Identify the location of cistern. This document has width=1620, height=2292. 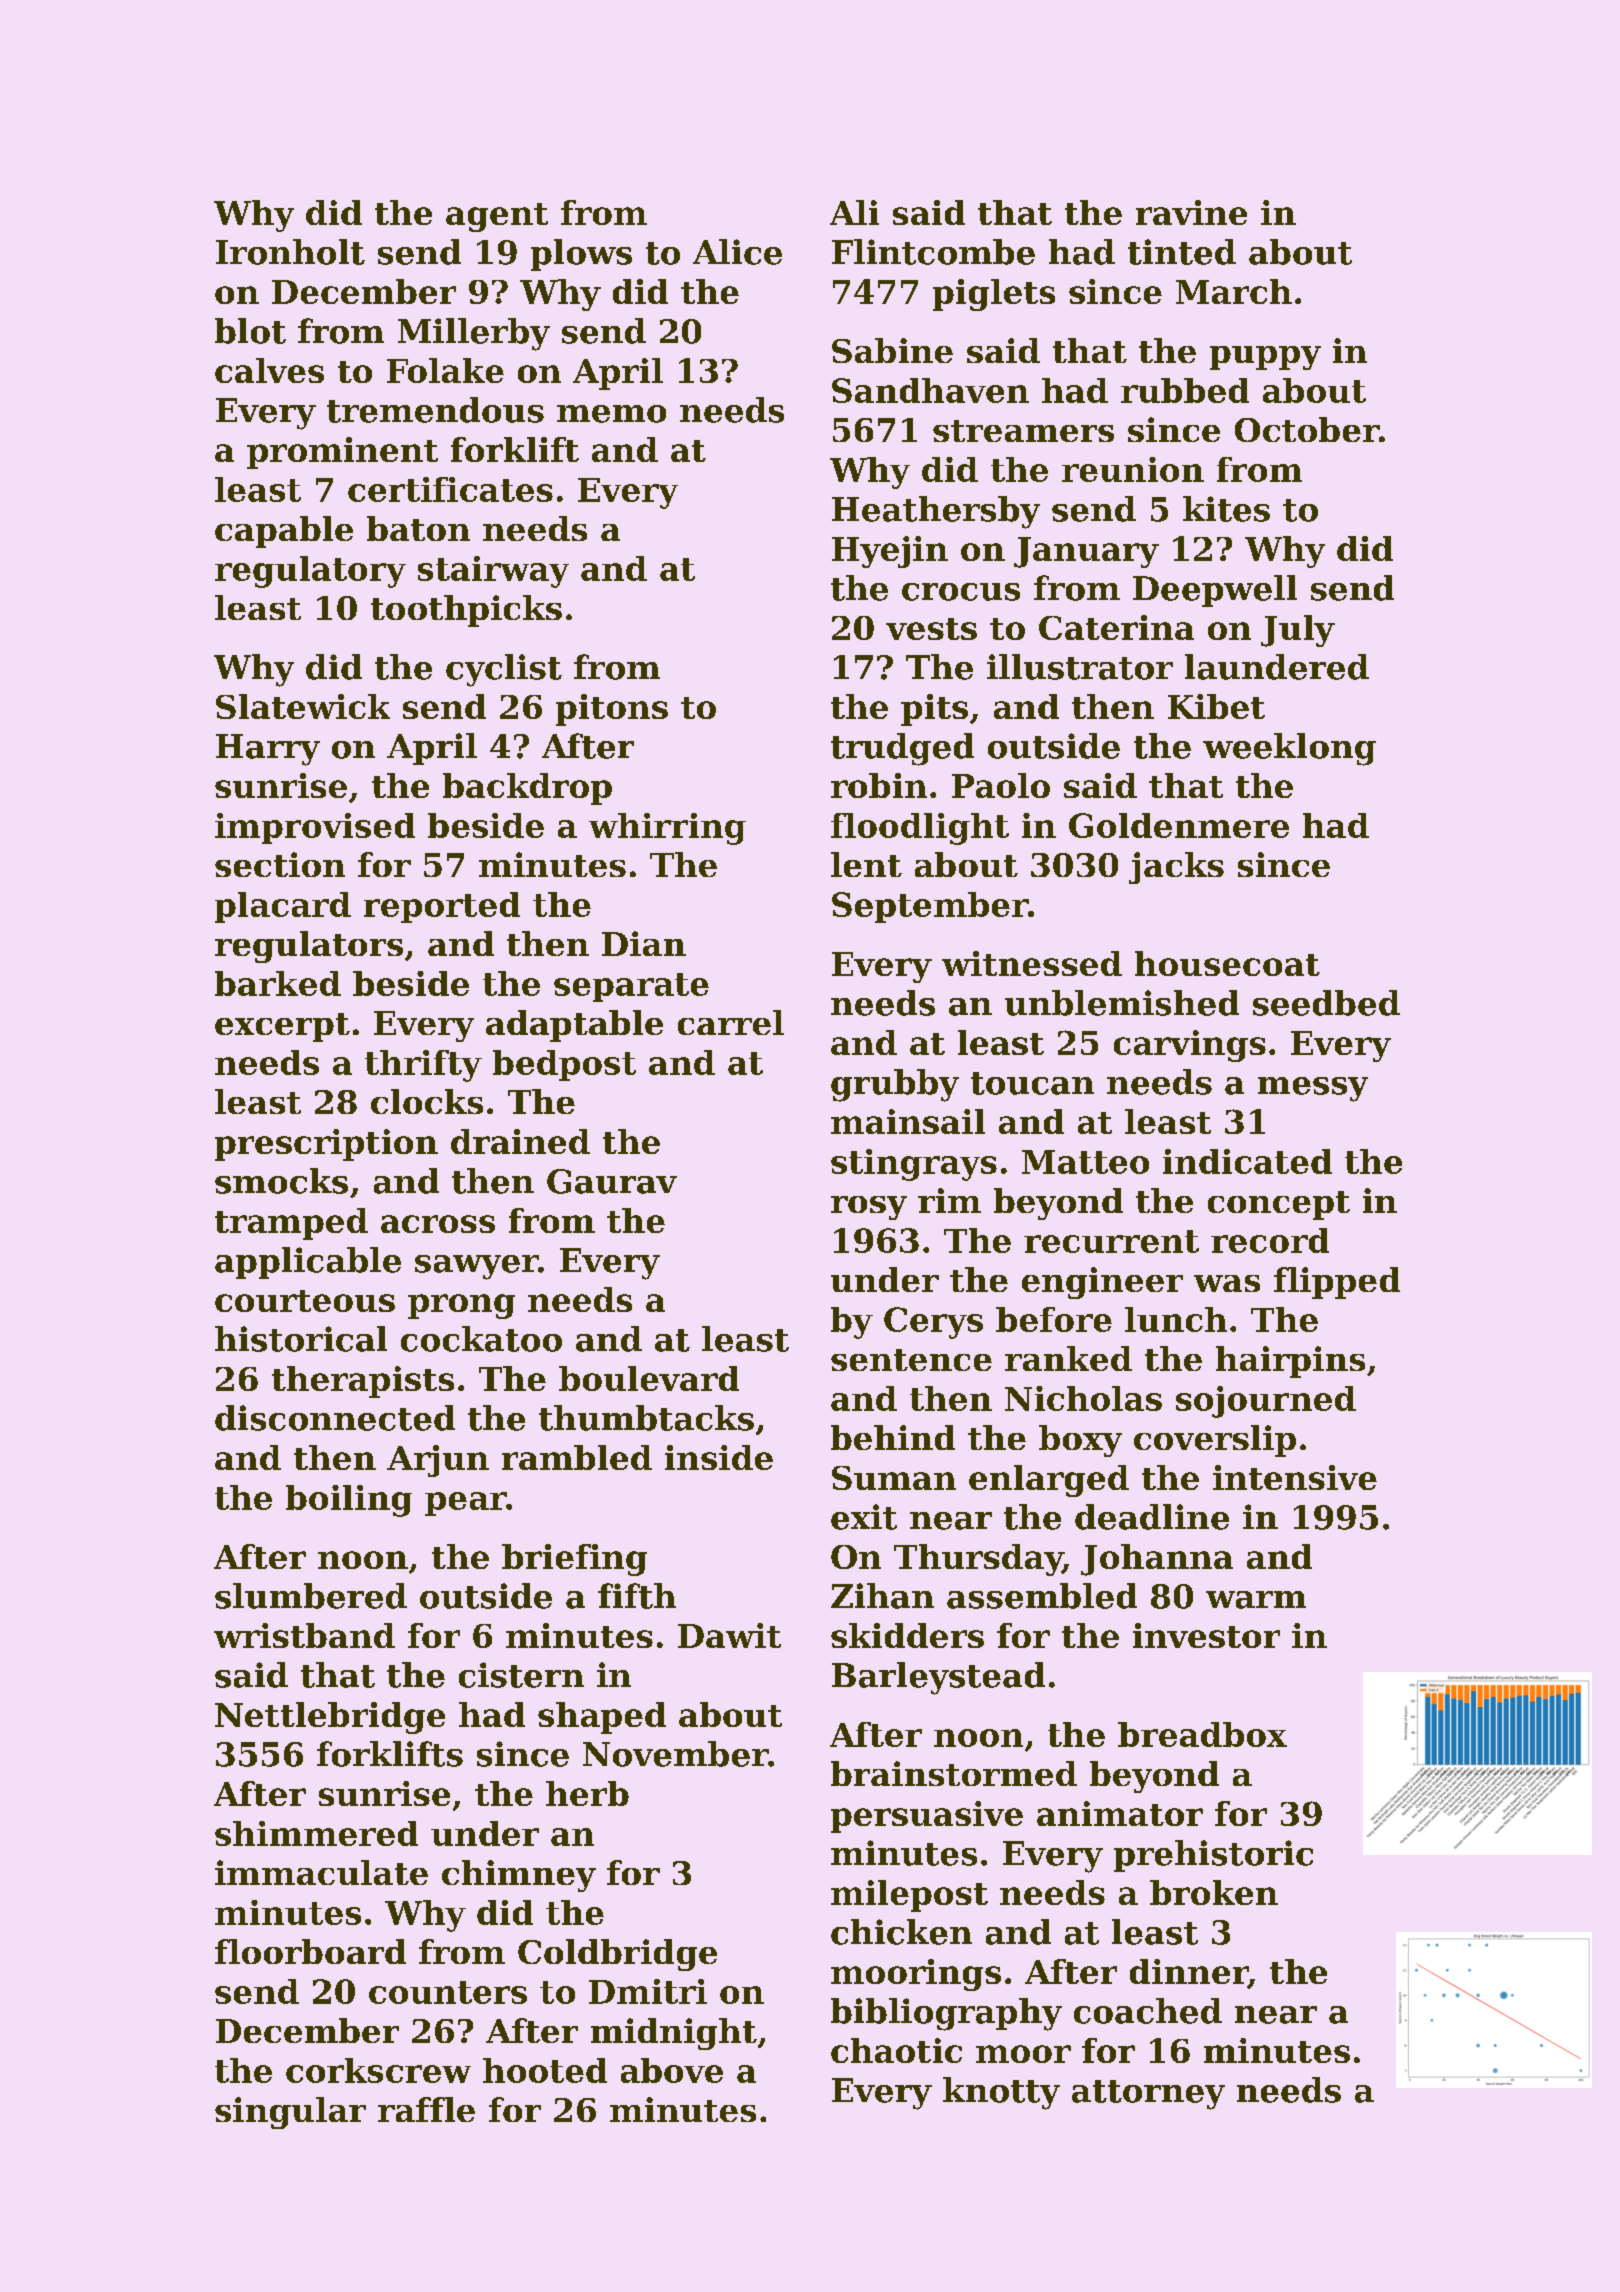
(521, 1675).
